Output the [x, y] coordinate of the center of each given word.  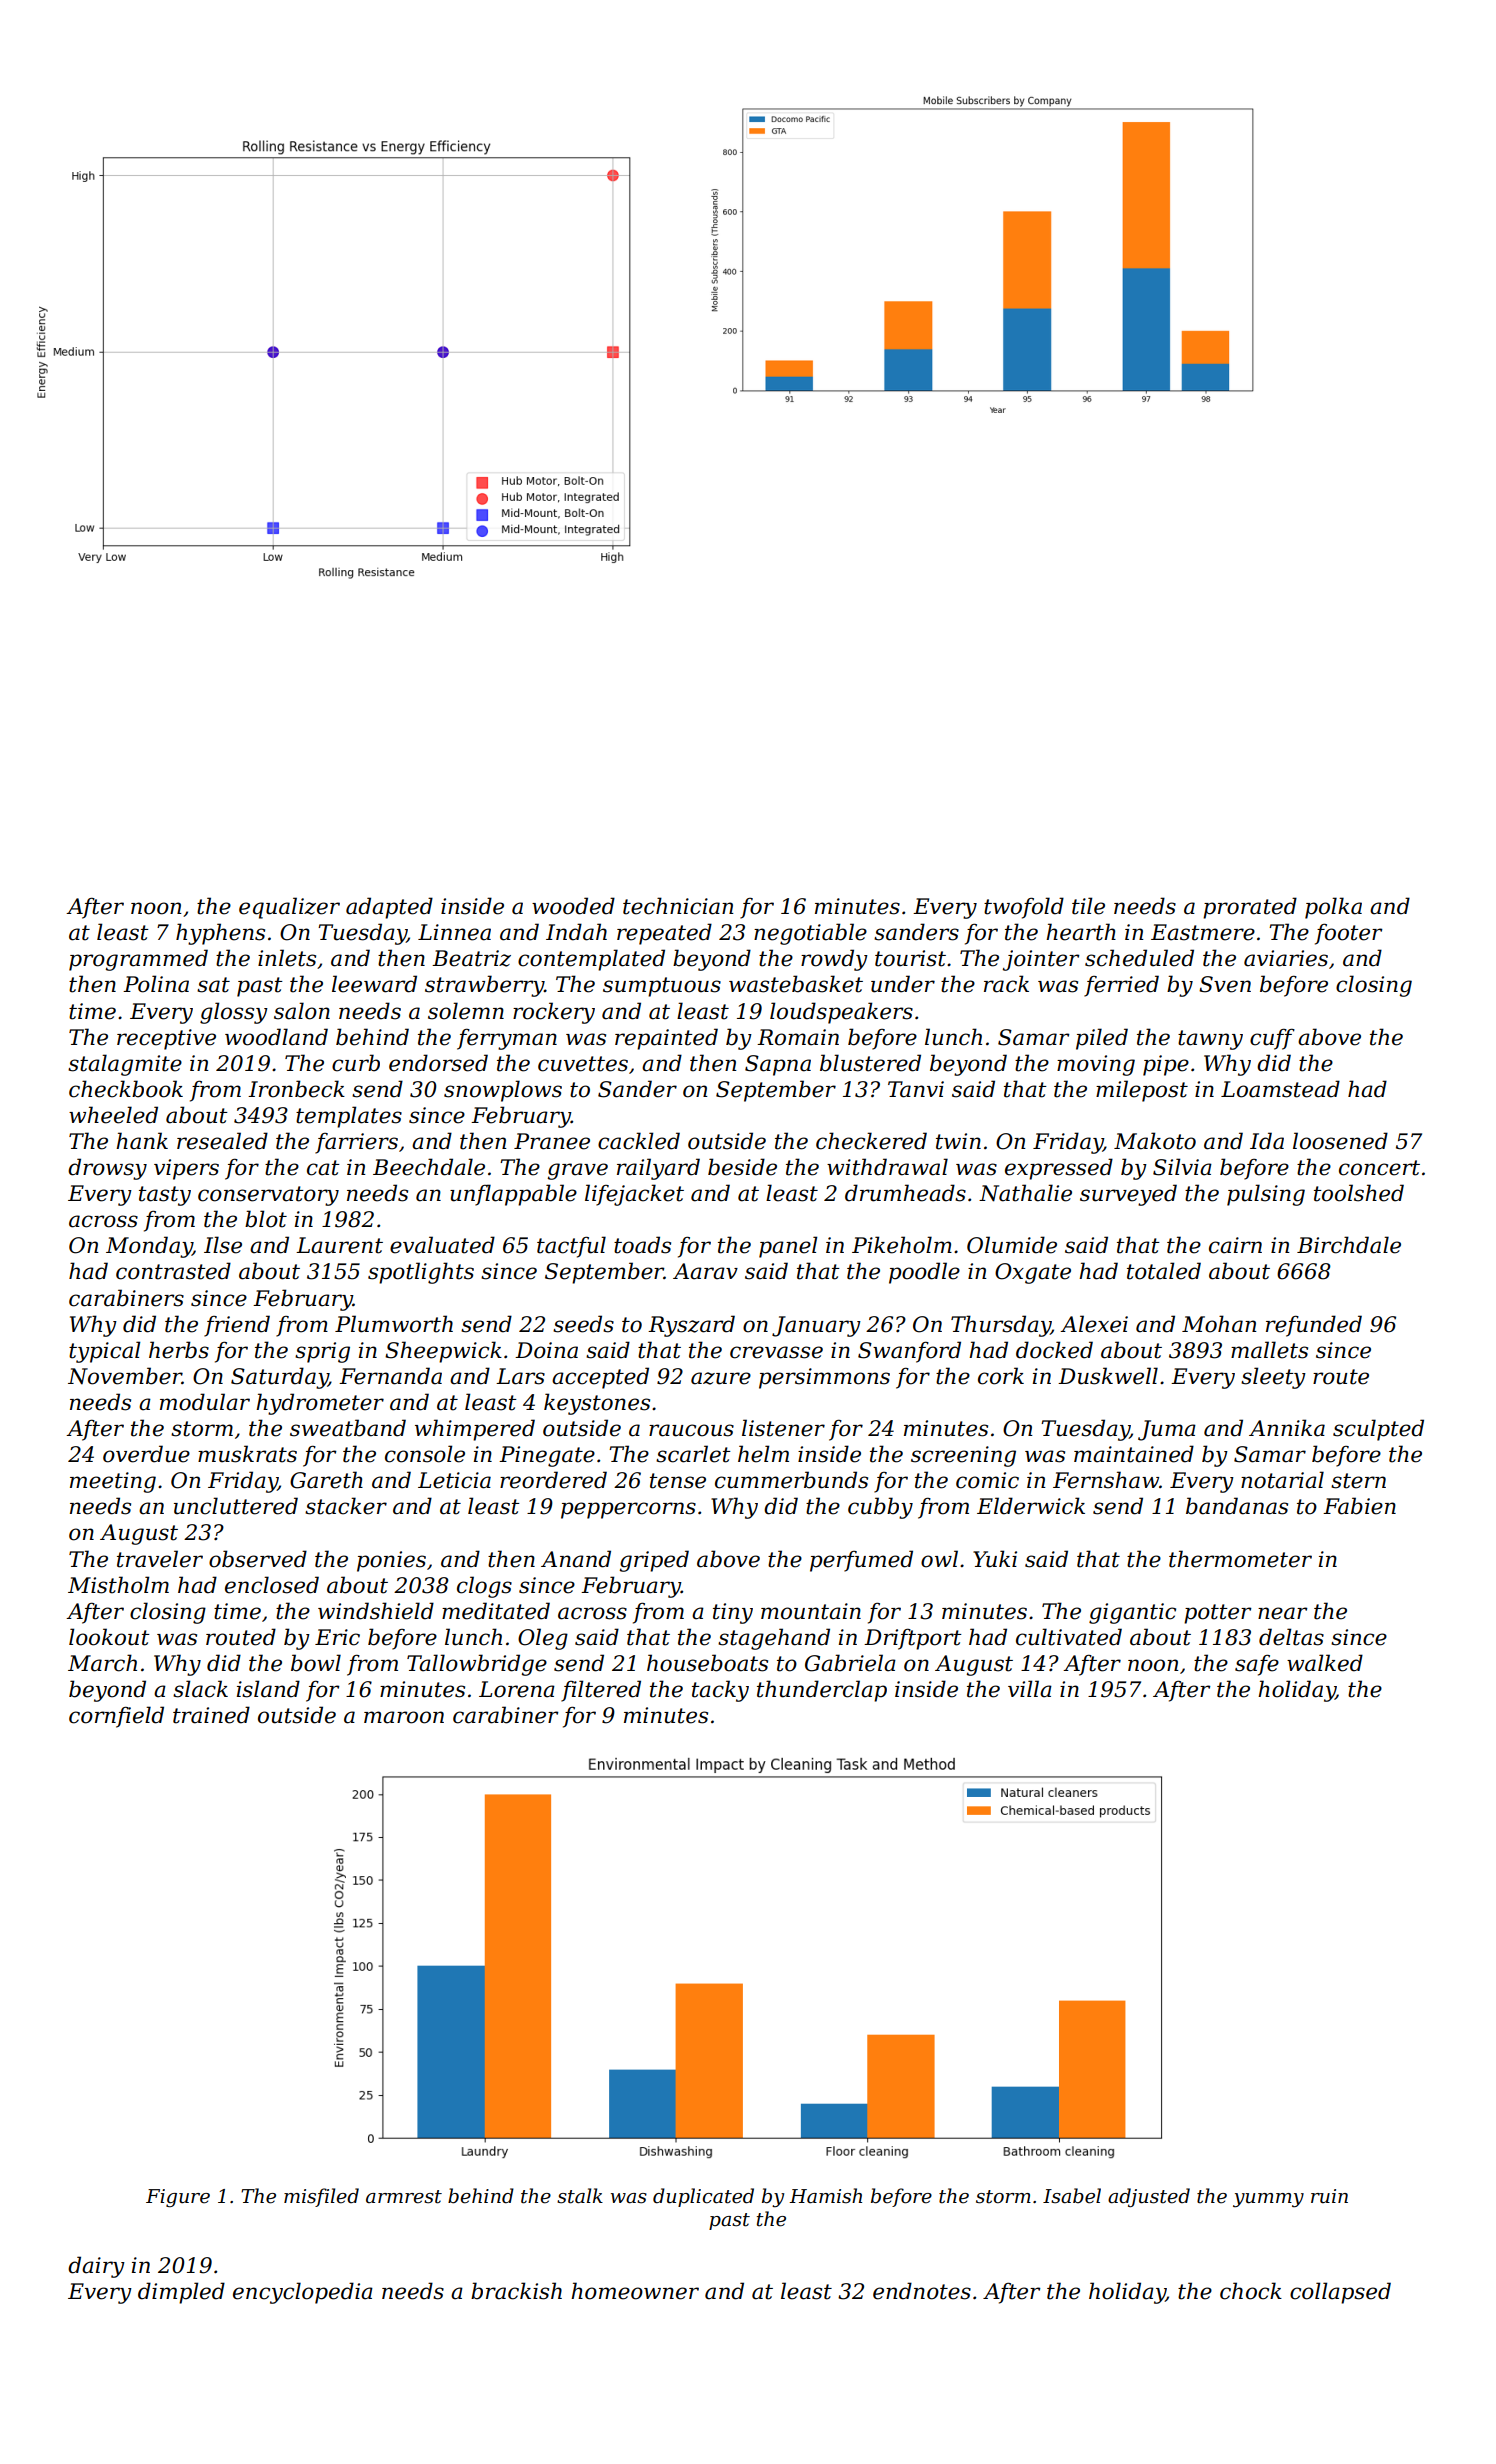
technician [678, 906]
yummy [1268, 2200]
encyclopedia [303, 2293]
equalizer [289, 908]
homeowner [635, 2291]
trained [211, 1715]
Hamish [825, 2196]
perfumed [861, 1561]
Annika [1287, 1428]
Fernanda [390, 1376]
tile [1088, 906]
